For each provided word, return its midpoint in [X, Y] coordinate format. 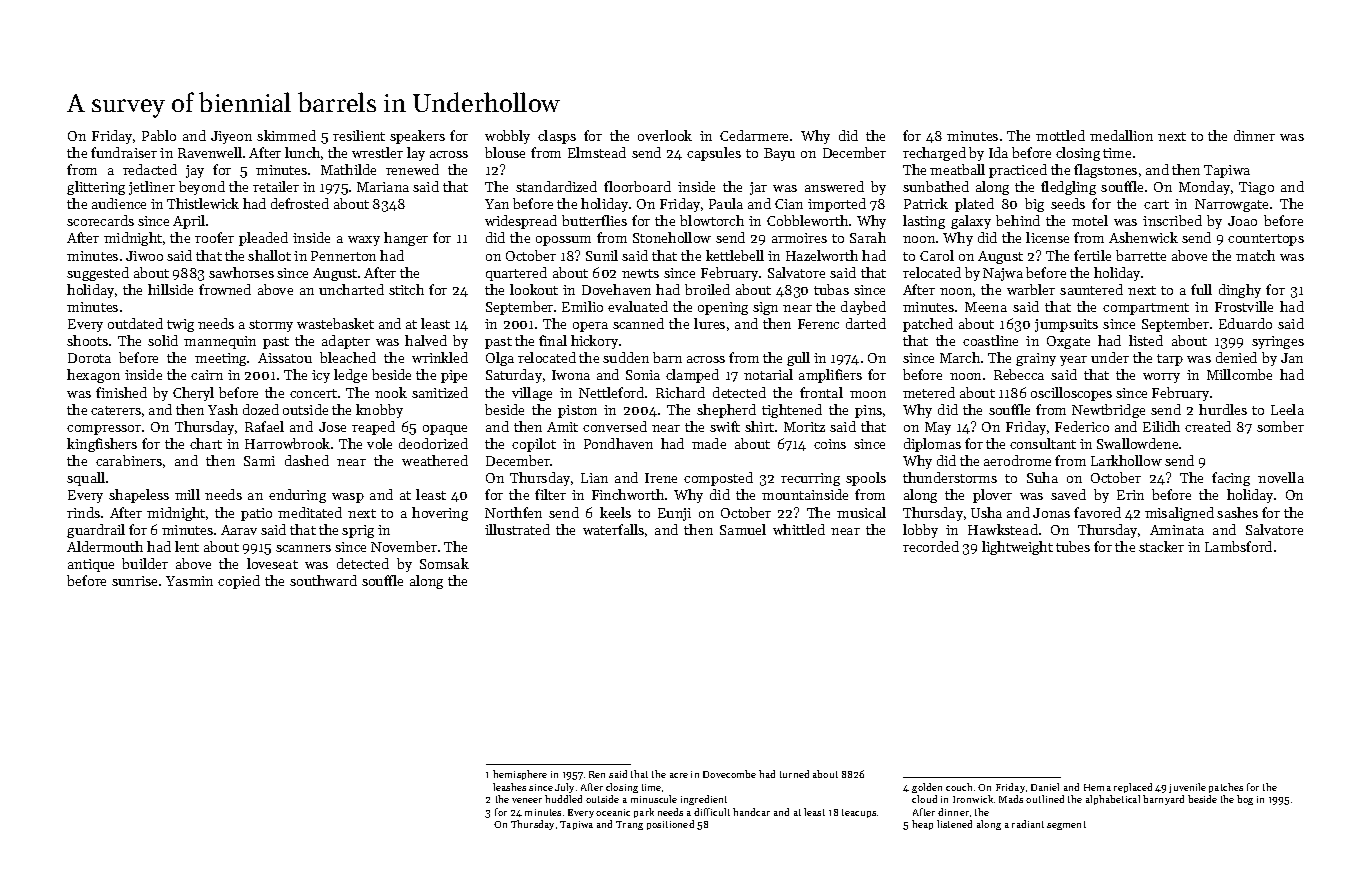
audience [119, 203]
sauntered [1091, 289]
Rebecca [1019, 374]
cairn [207, 375]
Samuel [743, 529]
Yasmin [189, 581]
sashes [1237, 512]
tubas [831, 289]
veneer [527, 800]
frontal [821, 392]
